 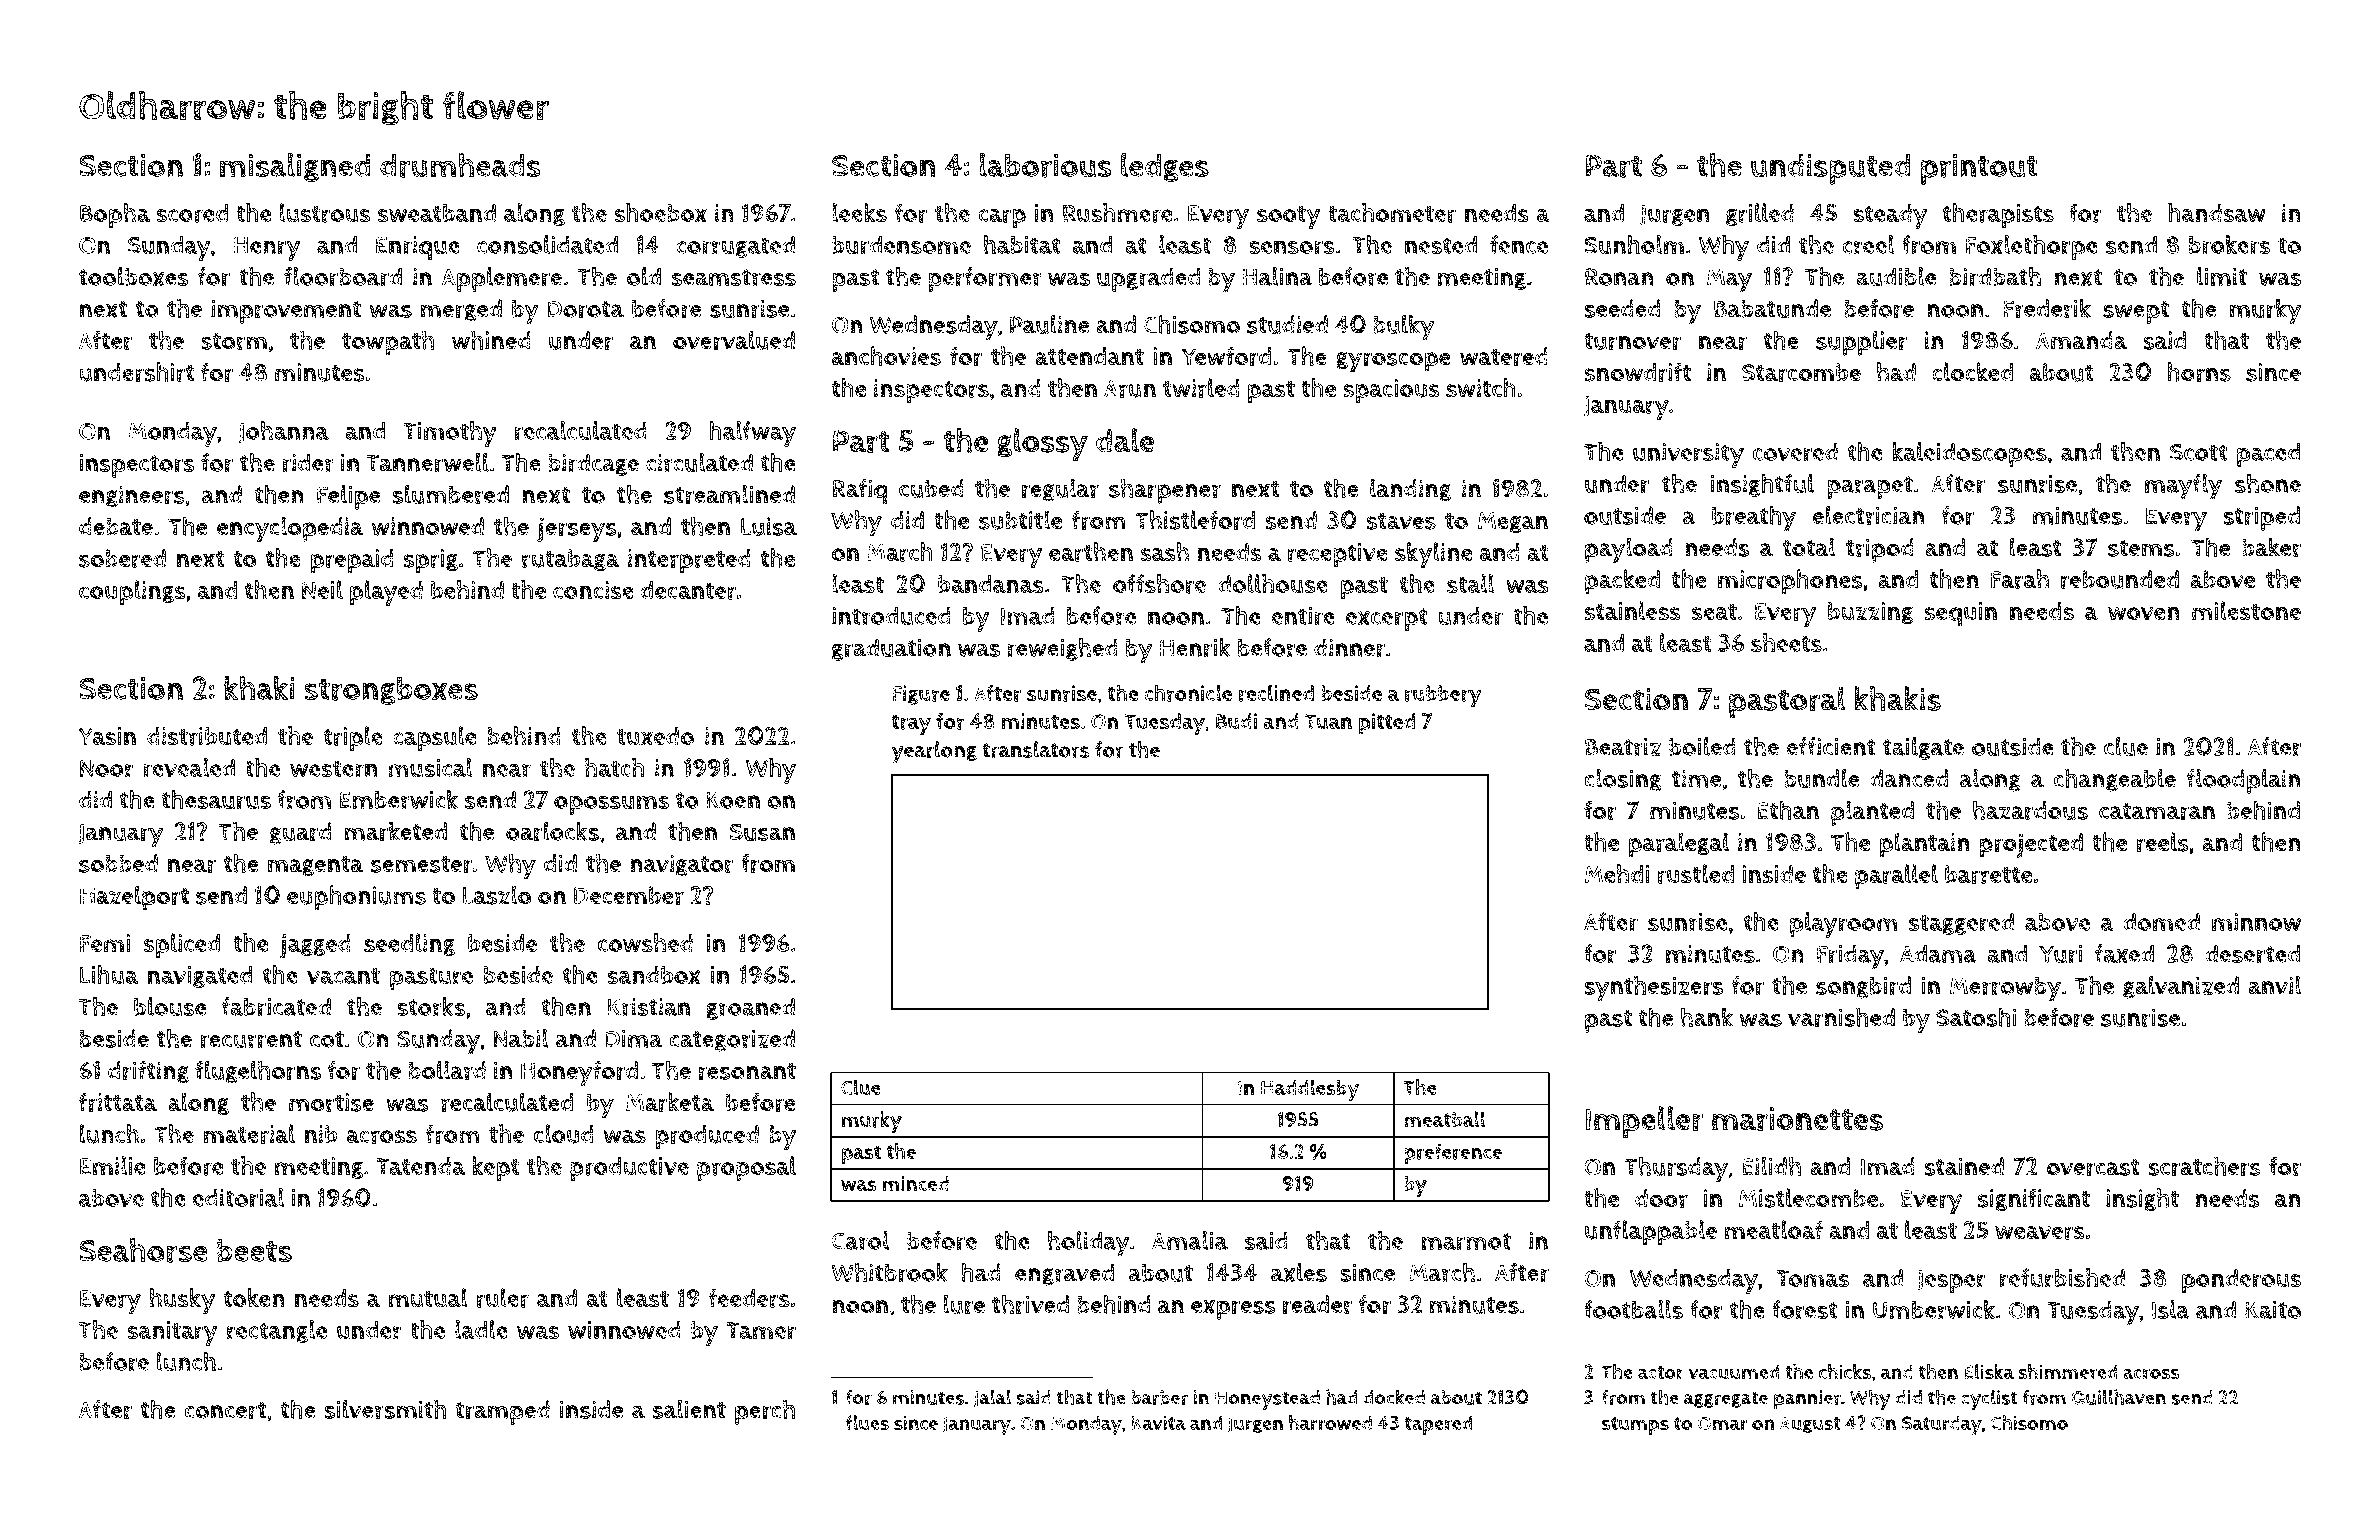 I want to click on drumheads, so click(x=460, y=165).
